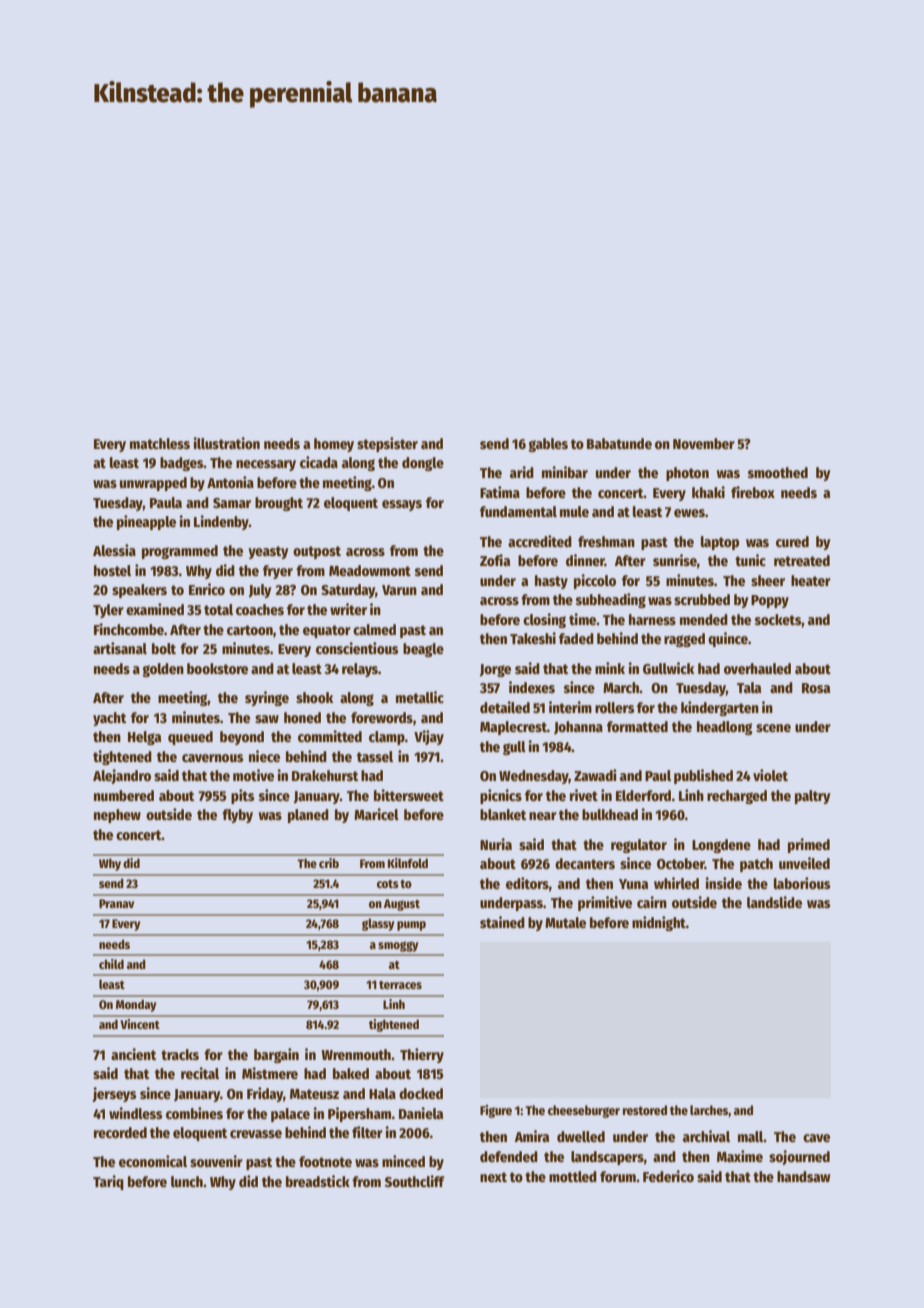  Describe the element at coordinates (116, 903) in the document. I see `Pranav` at that location.
